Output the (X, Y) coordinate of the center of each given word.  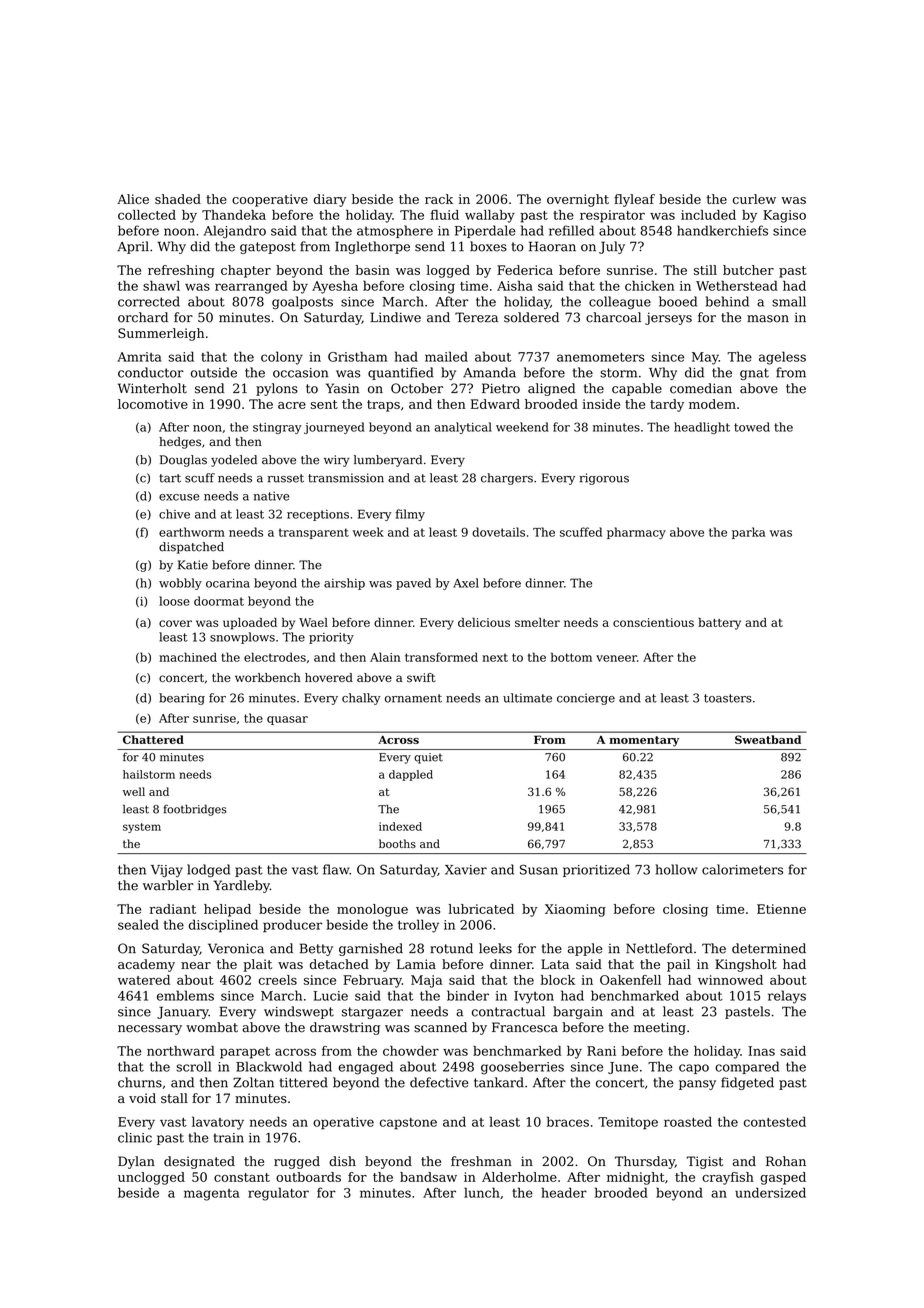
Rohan (786, 1161)
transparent (314, 533)
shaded (178, 199)
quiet (428, 758)
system (142, 828)
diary (329, 200)
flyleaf (634, 200)
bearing (182, 699)
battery (719, 624)
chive (174, 514)
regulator (278, 1194)
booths (397, 843)
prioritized (596, 870)
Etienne (781, 909)
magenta (212, 1195)
